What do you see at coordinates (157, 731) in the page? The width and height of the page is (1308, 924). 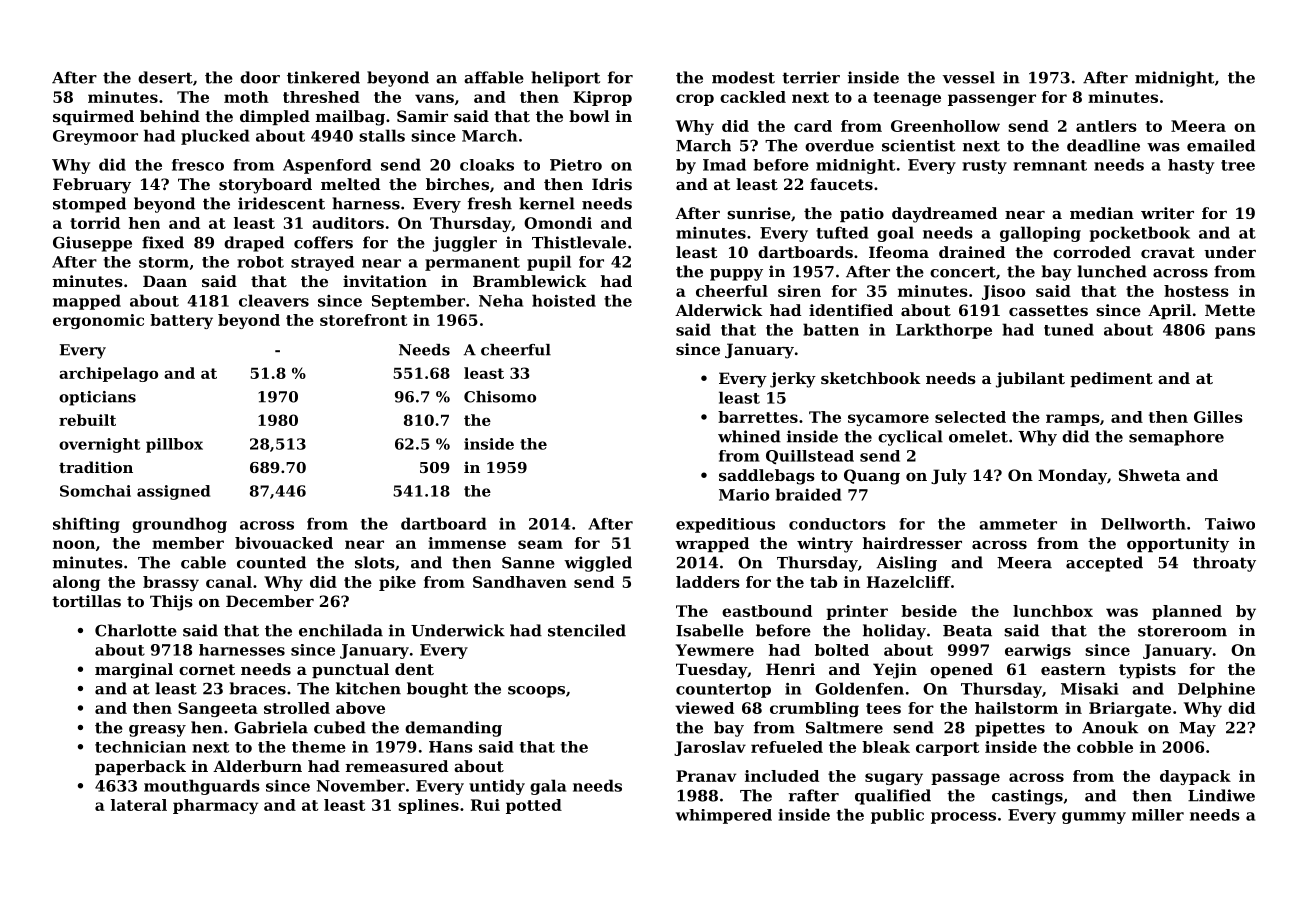 I see `greasy` at bounding box center [157, 731].
